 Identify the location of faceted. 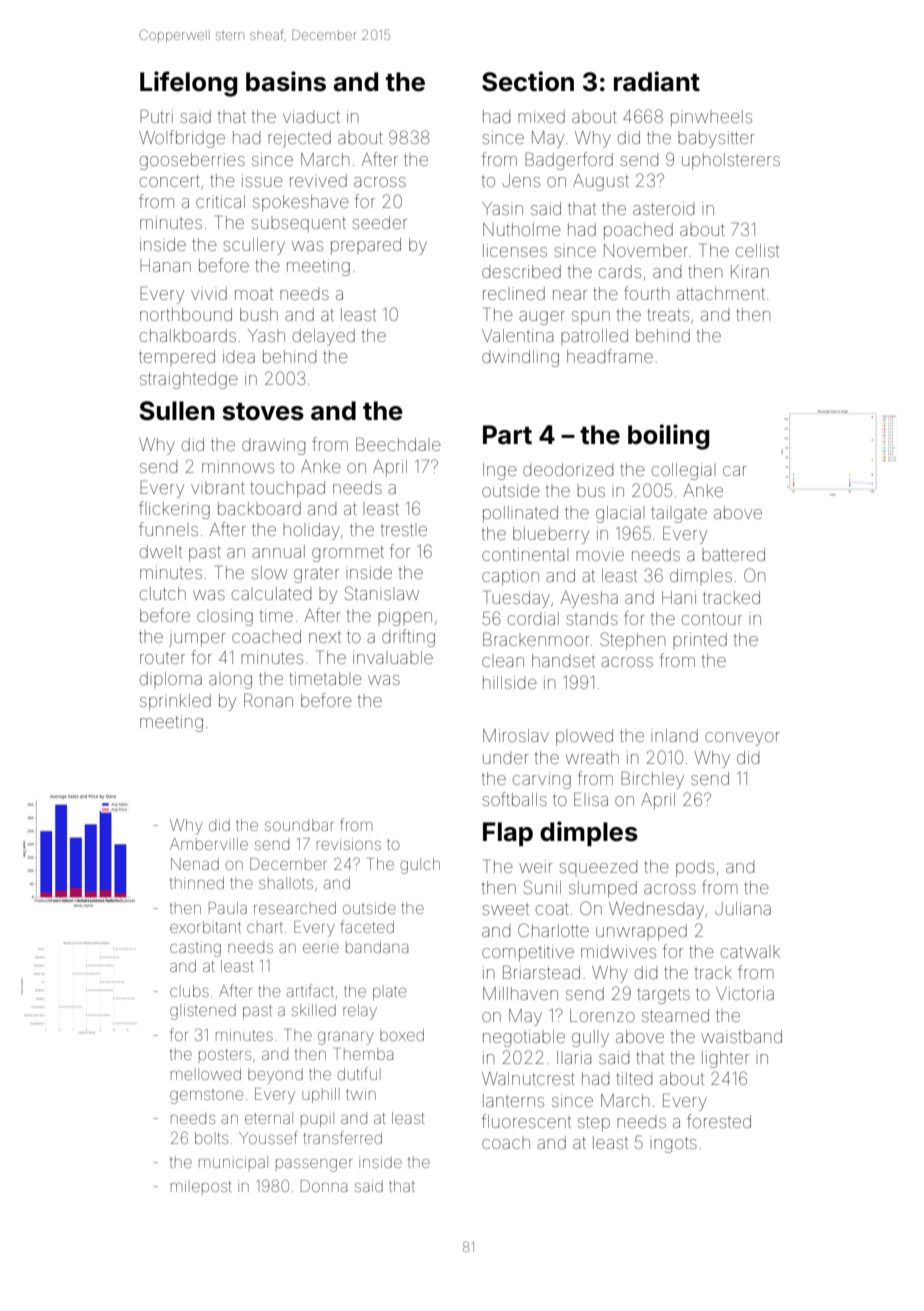
(367, 926).
